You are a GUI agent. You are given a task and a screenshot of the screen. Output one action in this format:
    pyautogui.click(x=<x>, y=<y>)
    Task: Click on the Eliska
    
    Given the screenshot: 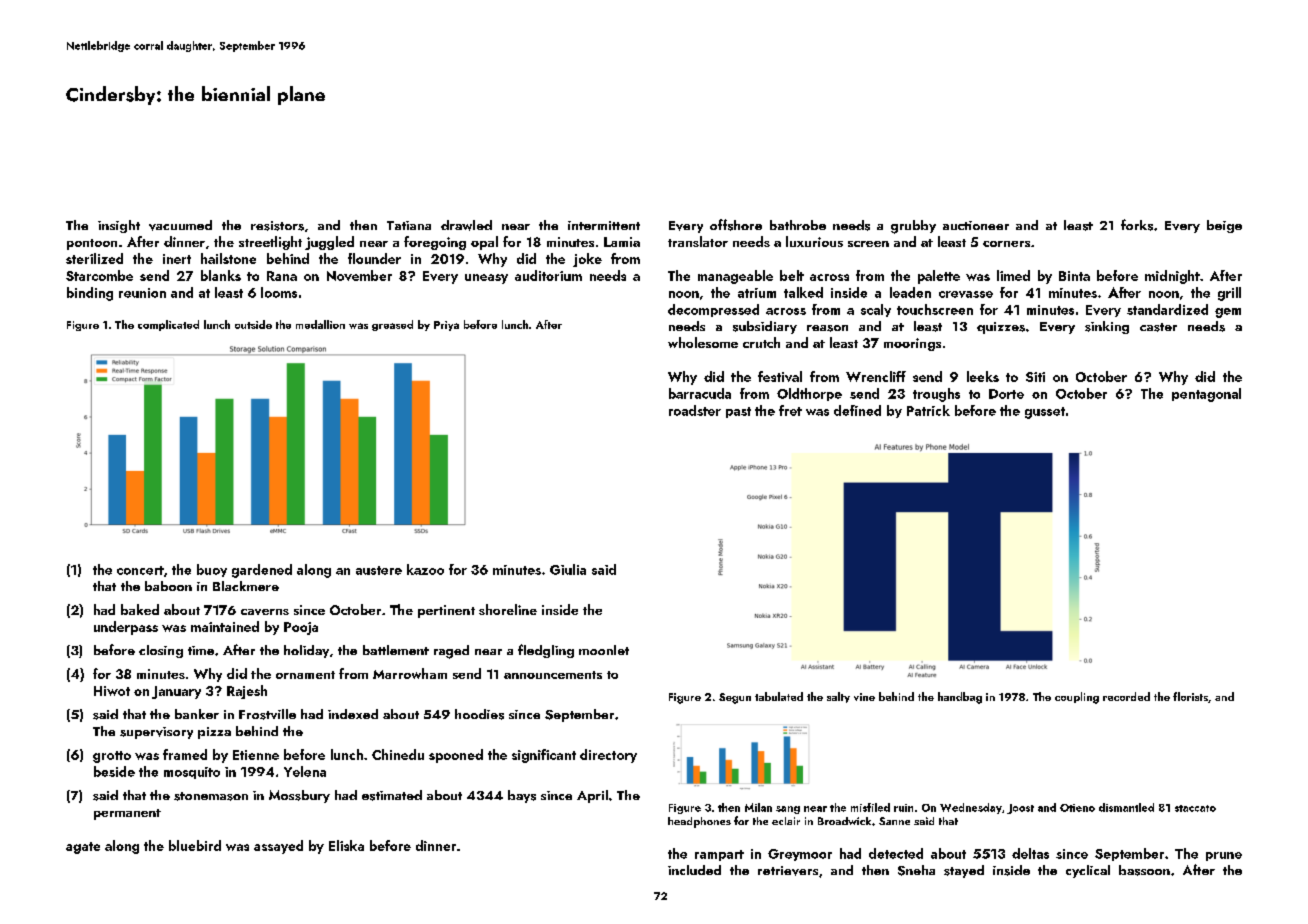 What is the action you would take?
    pyautogui.click(x=346, y=845)
